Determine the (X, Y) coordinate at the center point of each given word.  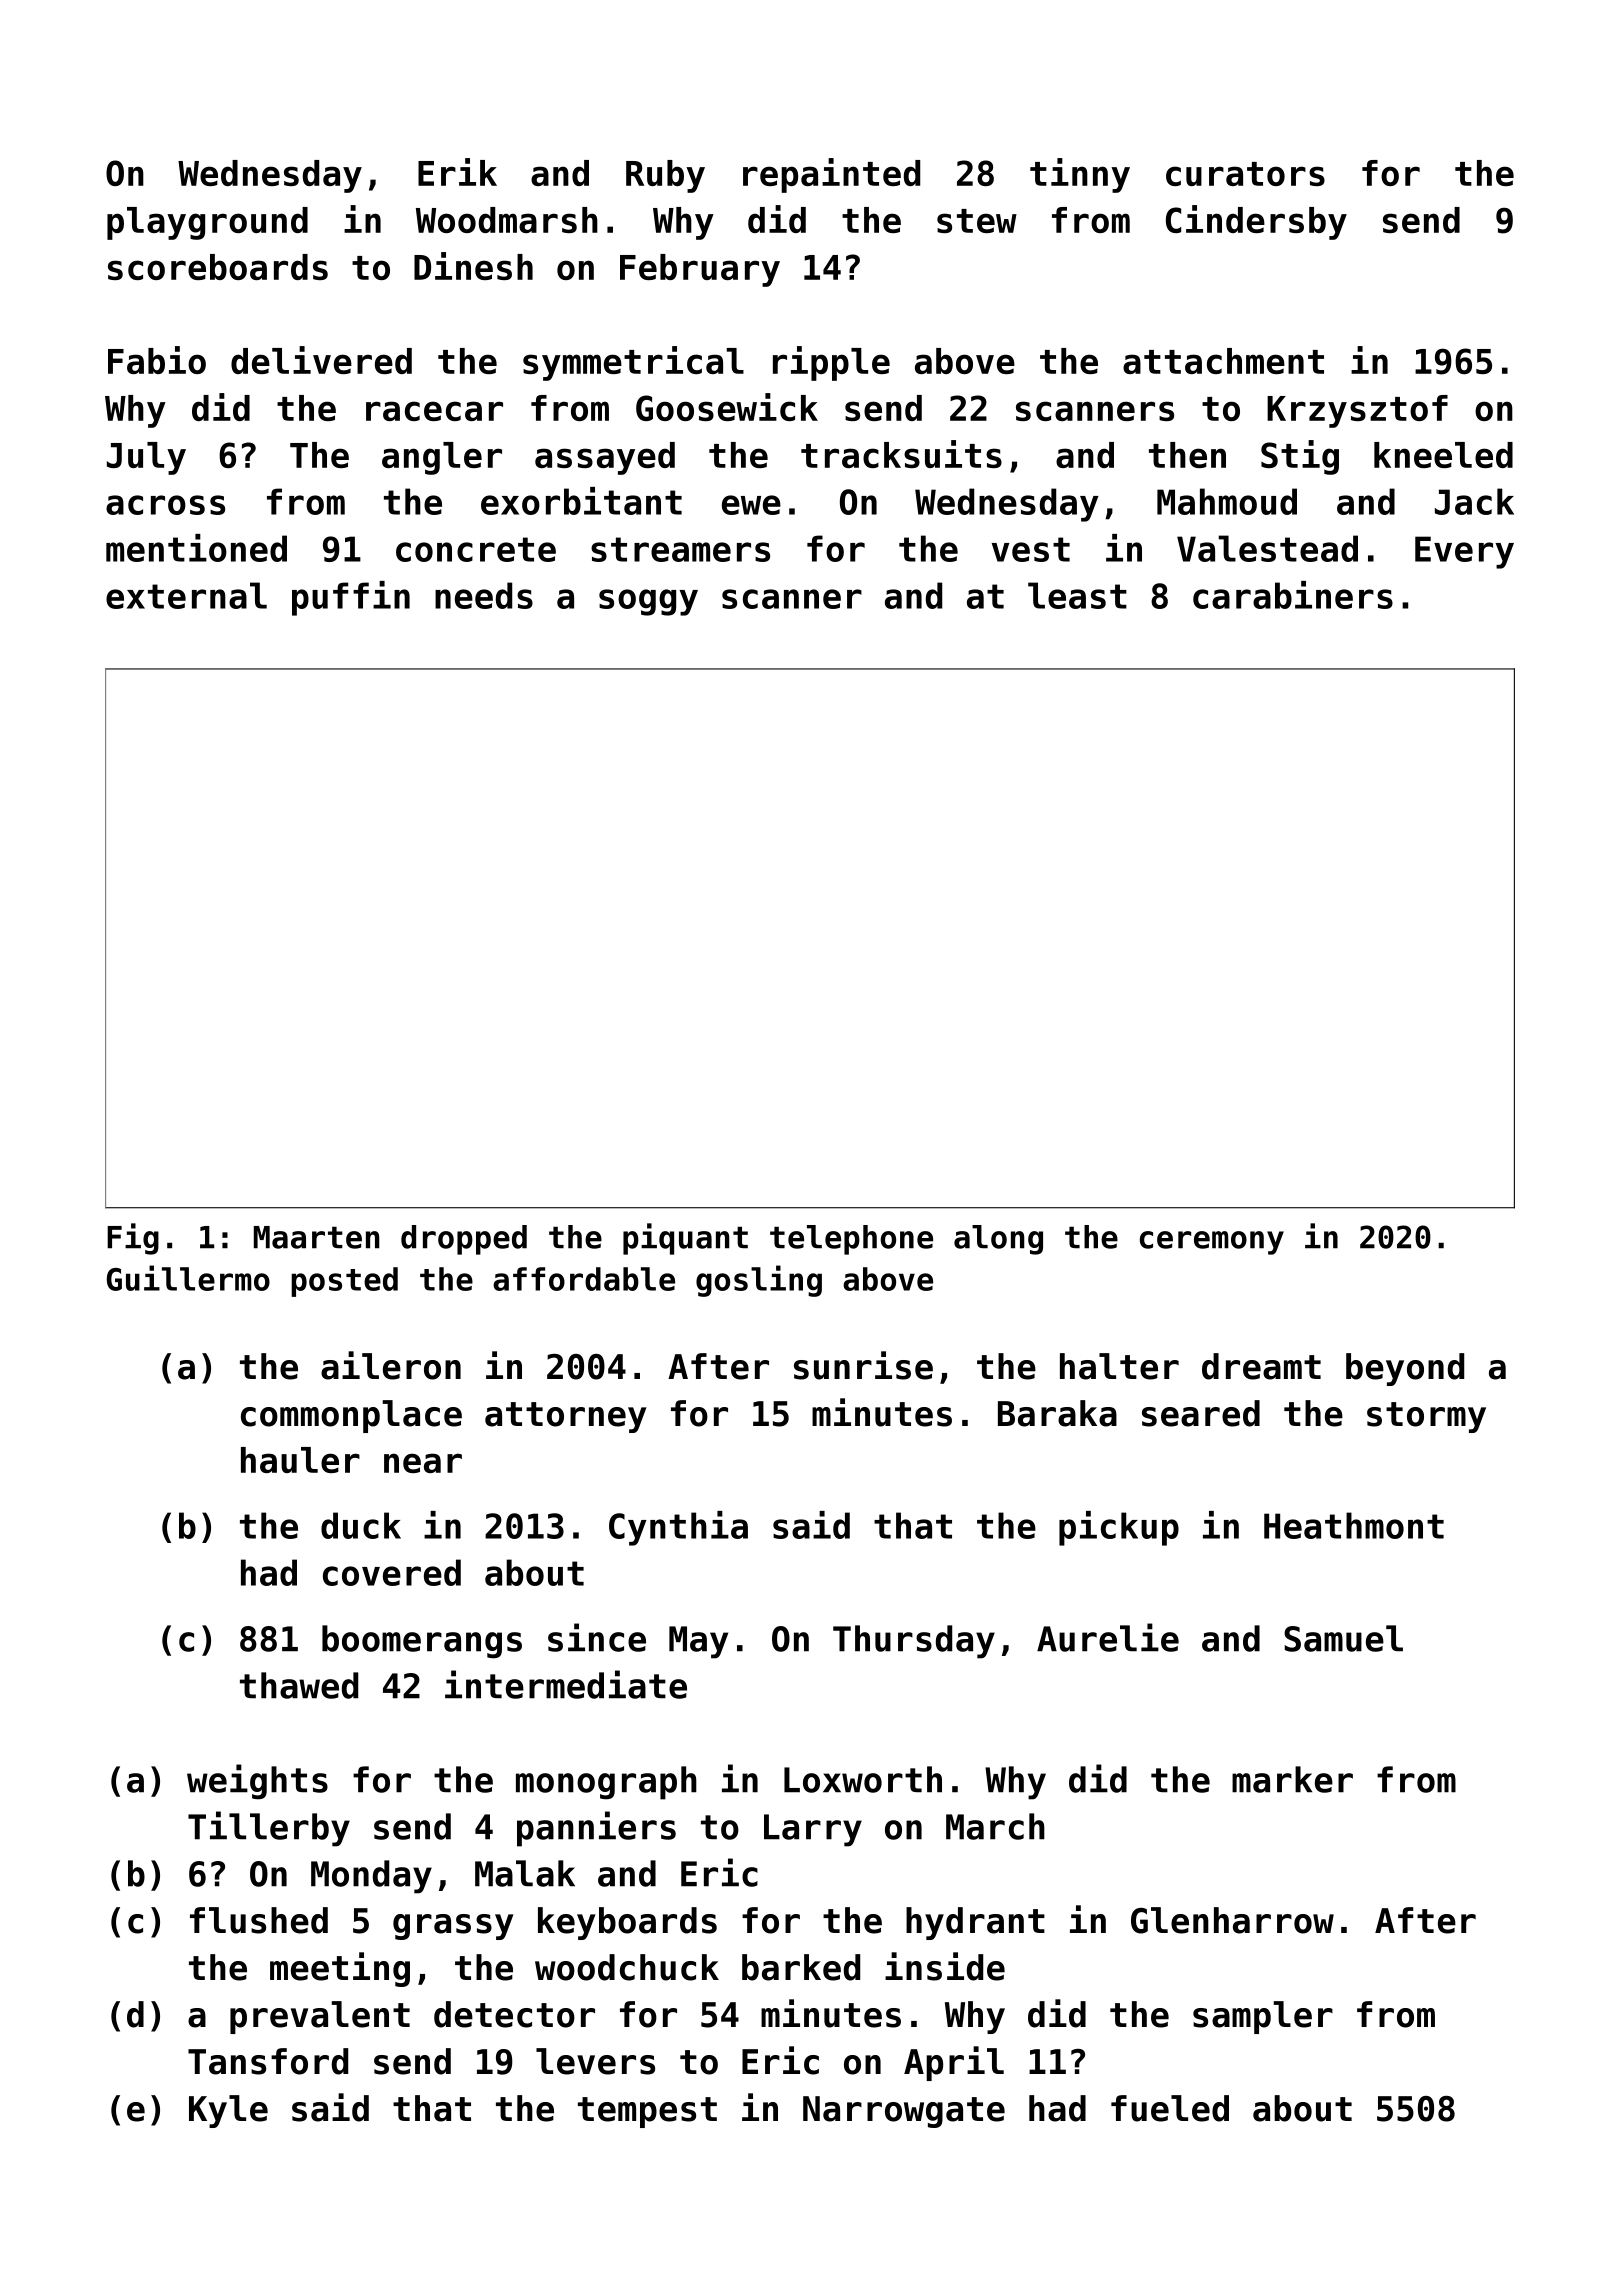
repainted (831, 175)
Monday (371, 1877)
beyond (1405, 1369)
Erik (457, 172)
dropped (464, 1240)
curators (1245, 174)
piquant (685, 1239)
